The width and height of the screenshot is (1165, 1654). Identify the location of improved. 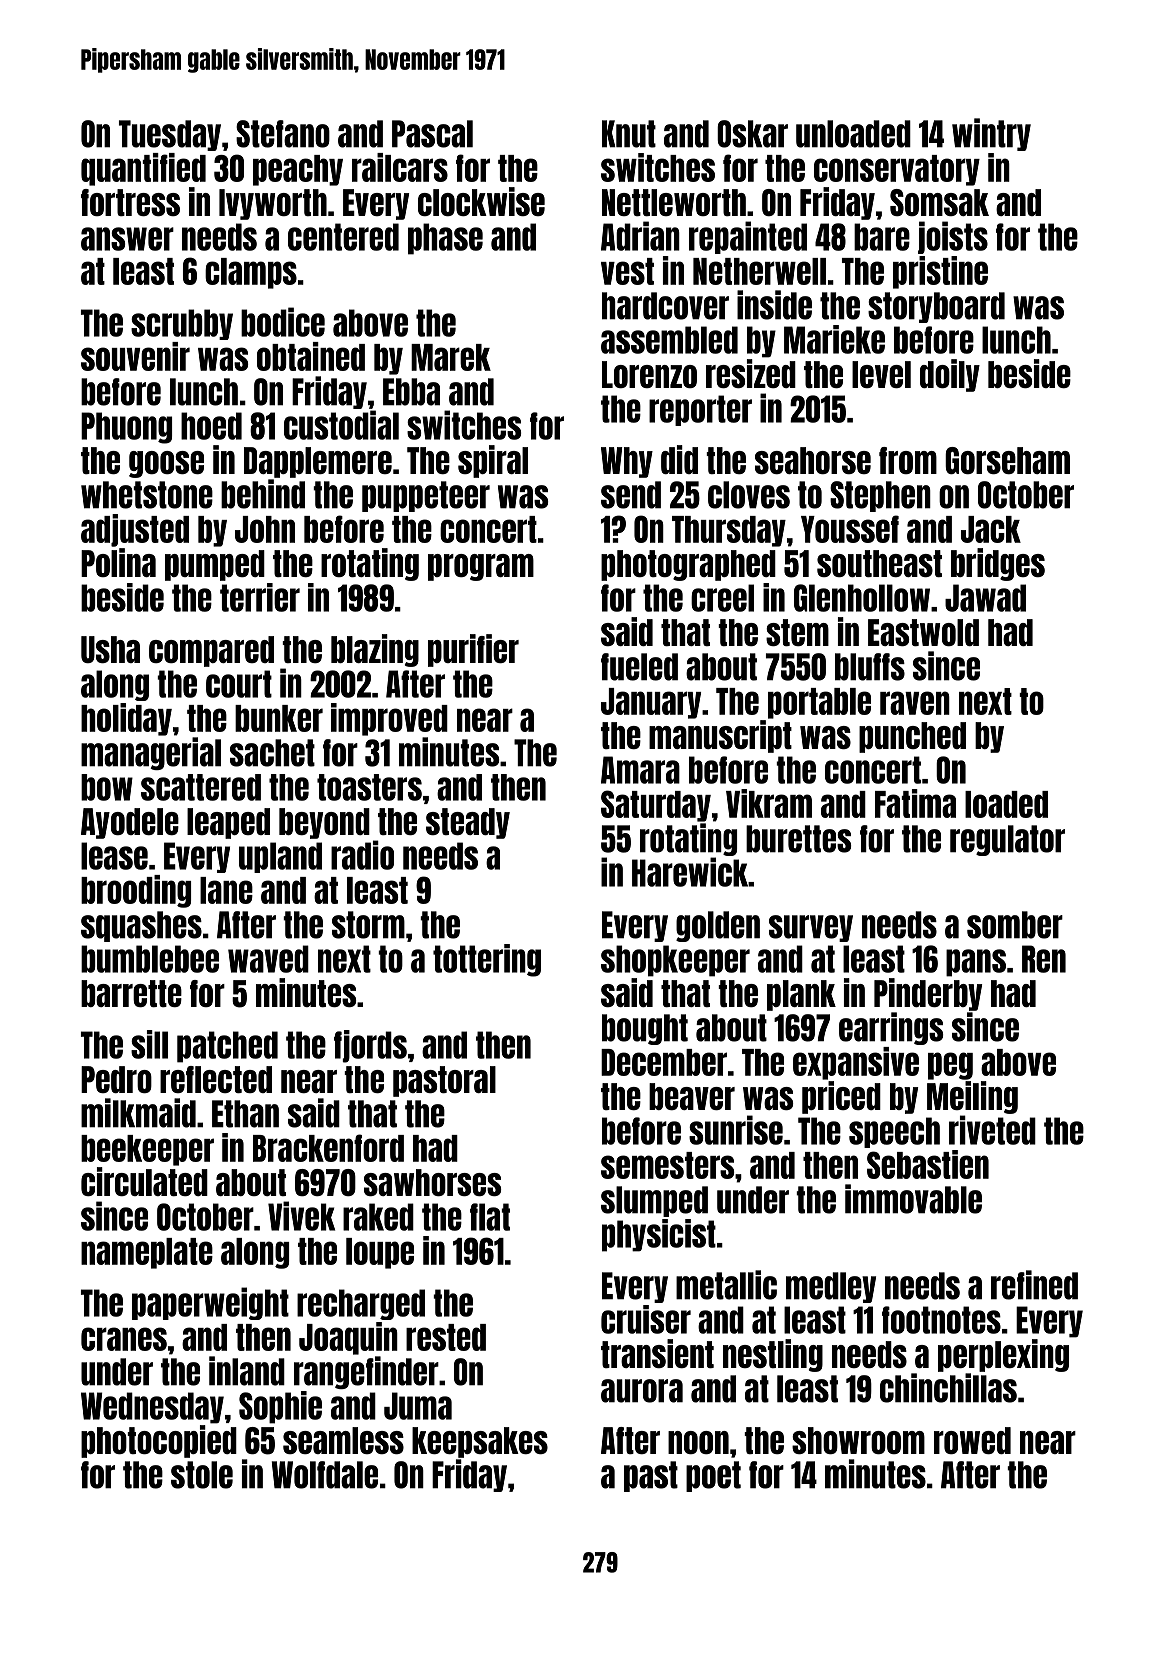
(389, 719).
